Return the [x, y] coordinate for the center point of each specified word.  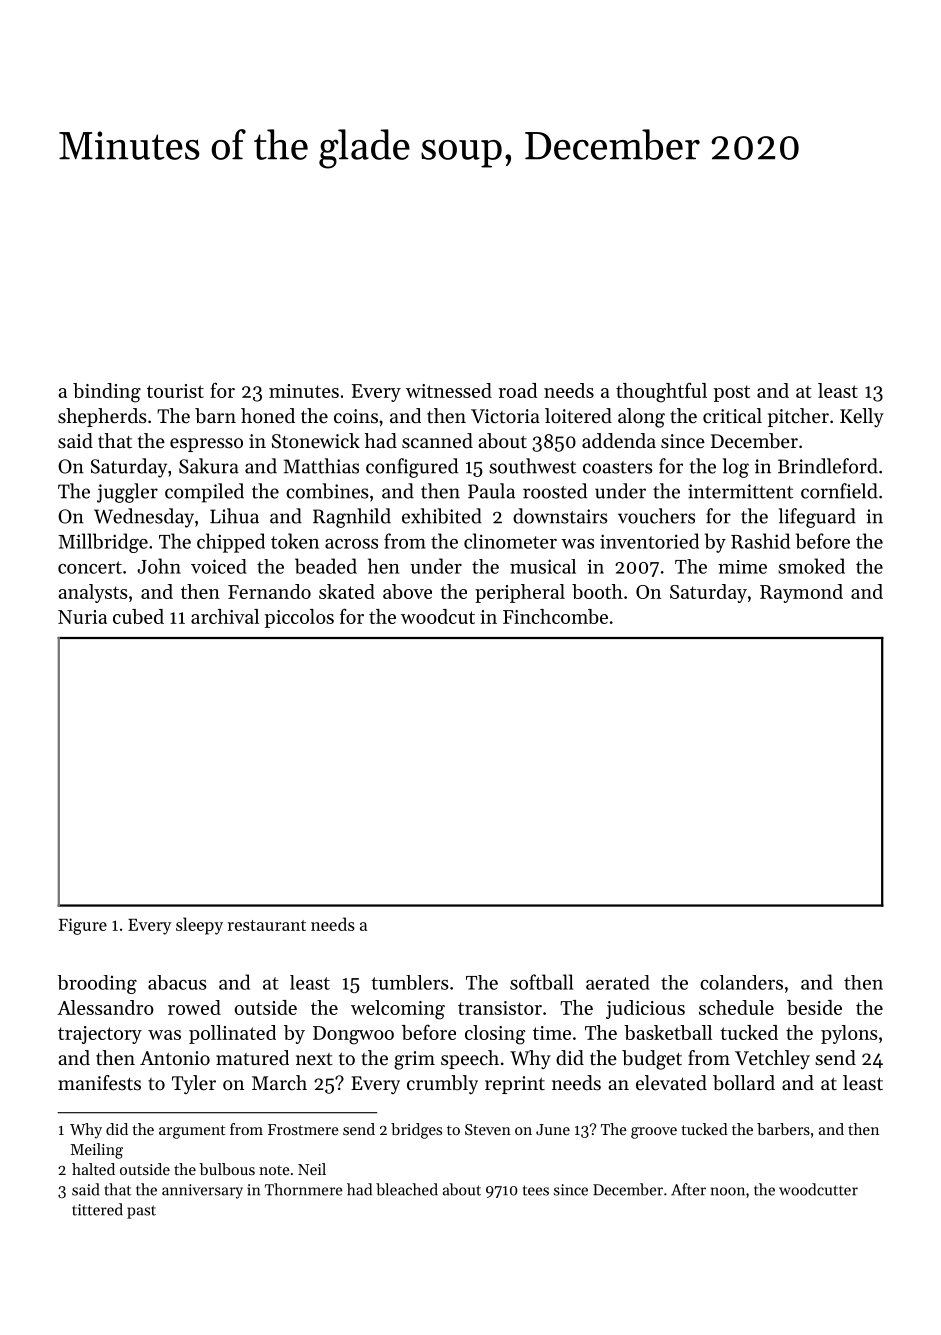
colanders [741, 982]
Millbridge [103, 543]
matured [252, 1058]
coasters [618, 467]
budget [652, 1060]
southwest [532, 466]
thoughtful [661, 392]
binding [107, 393]
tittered [97, 1209]
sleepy [199, 926]
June [553, 1129]
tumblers [409, 982]
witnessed [449, 390]
